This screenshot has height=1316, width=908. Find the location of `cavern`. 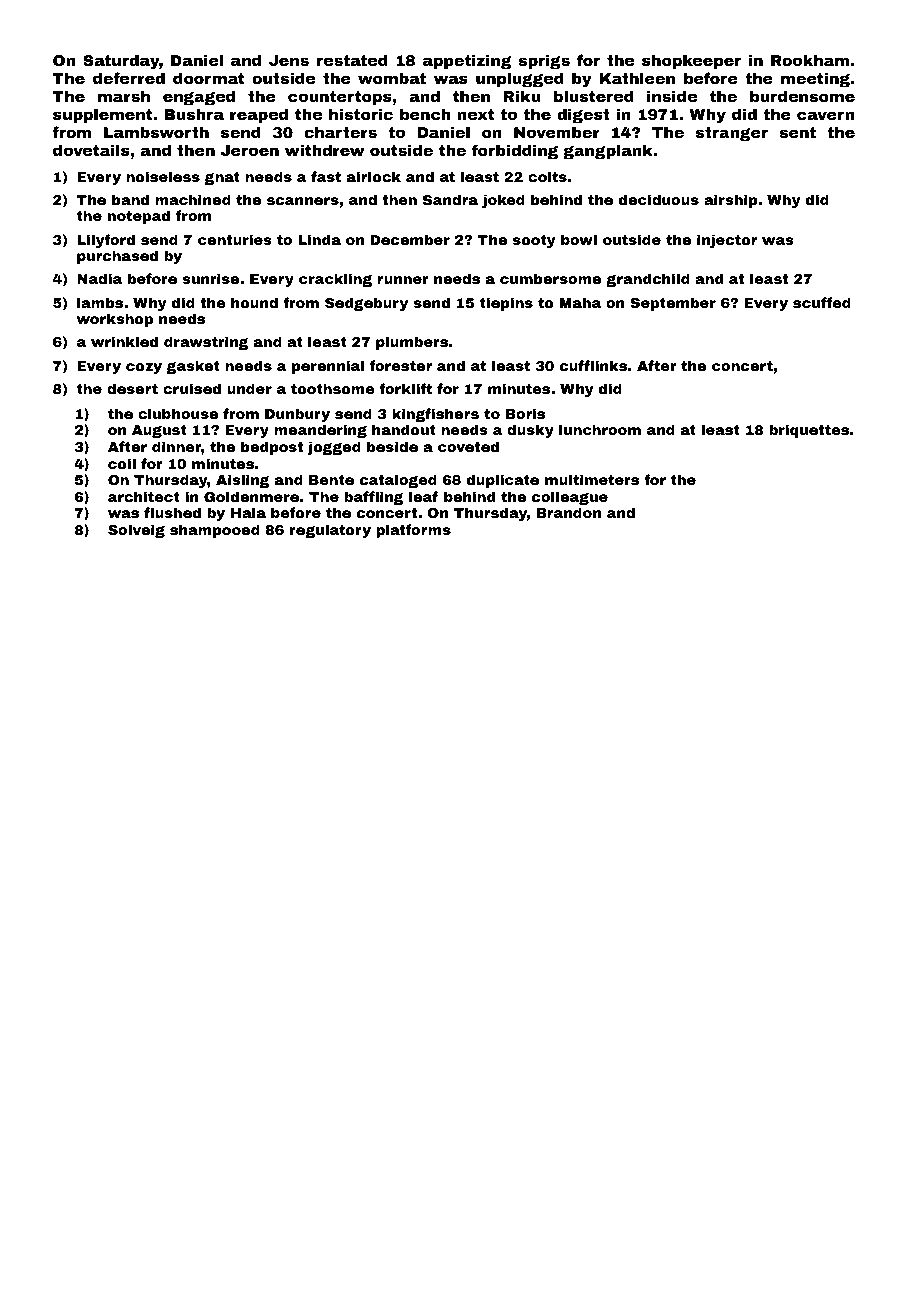

cavern is located at coordinates (826, 115).
